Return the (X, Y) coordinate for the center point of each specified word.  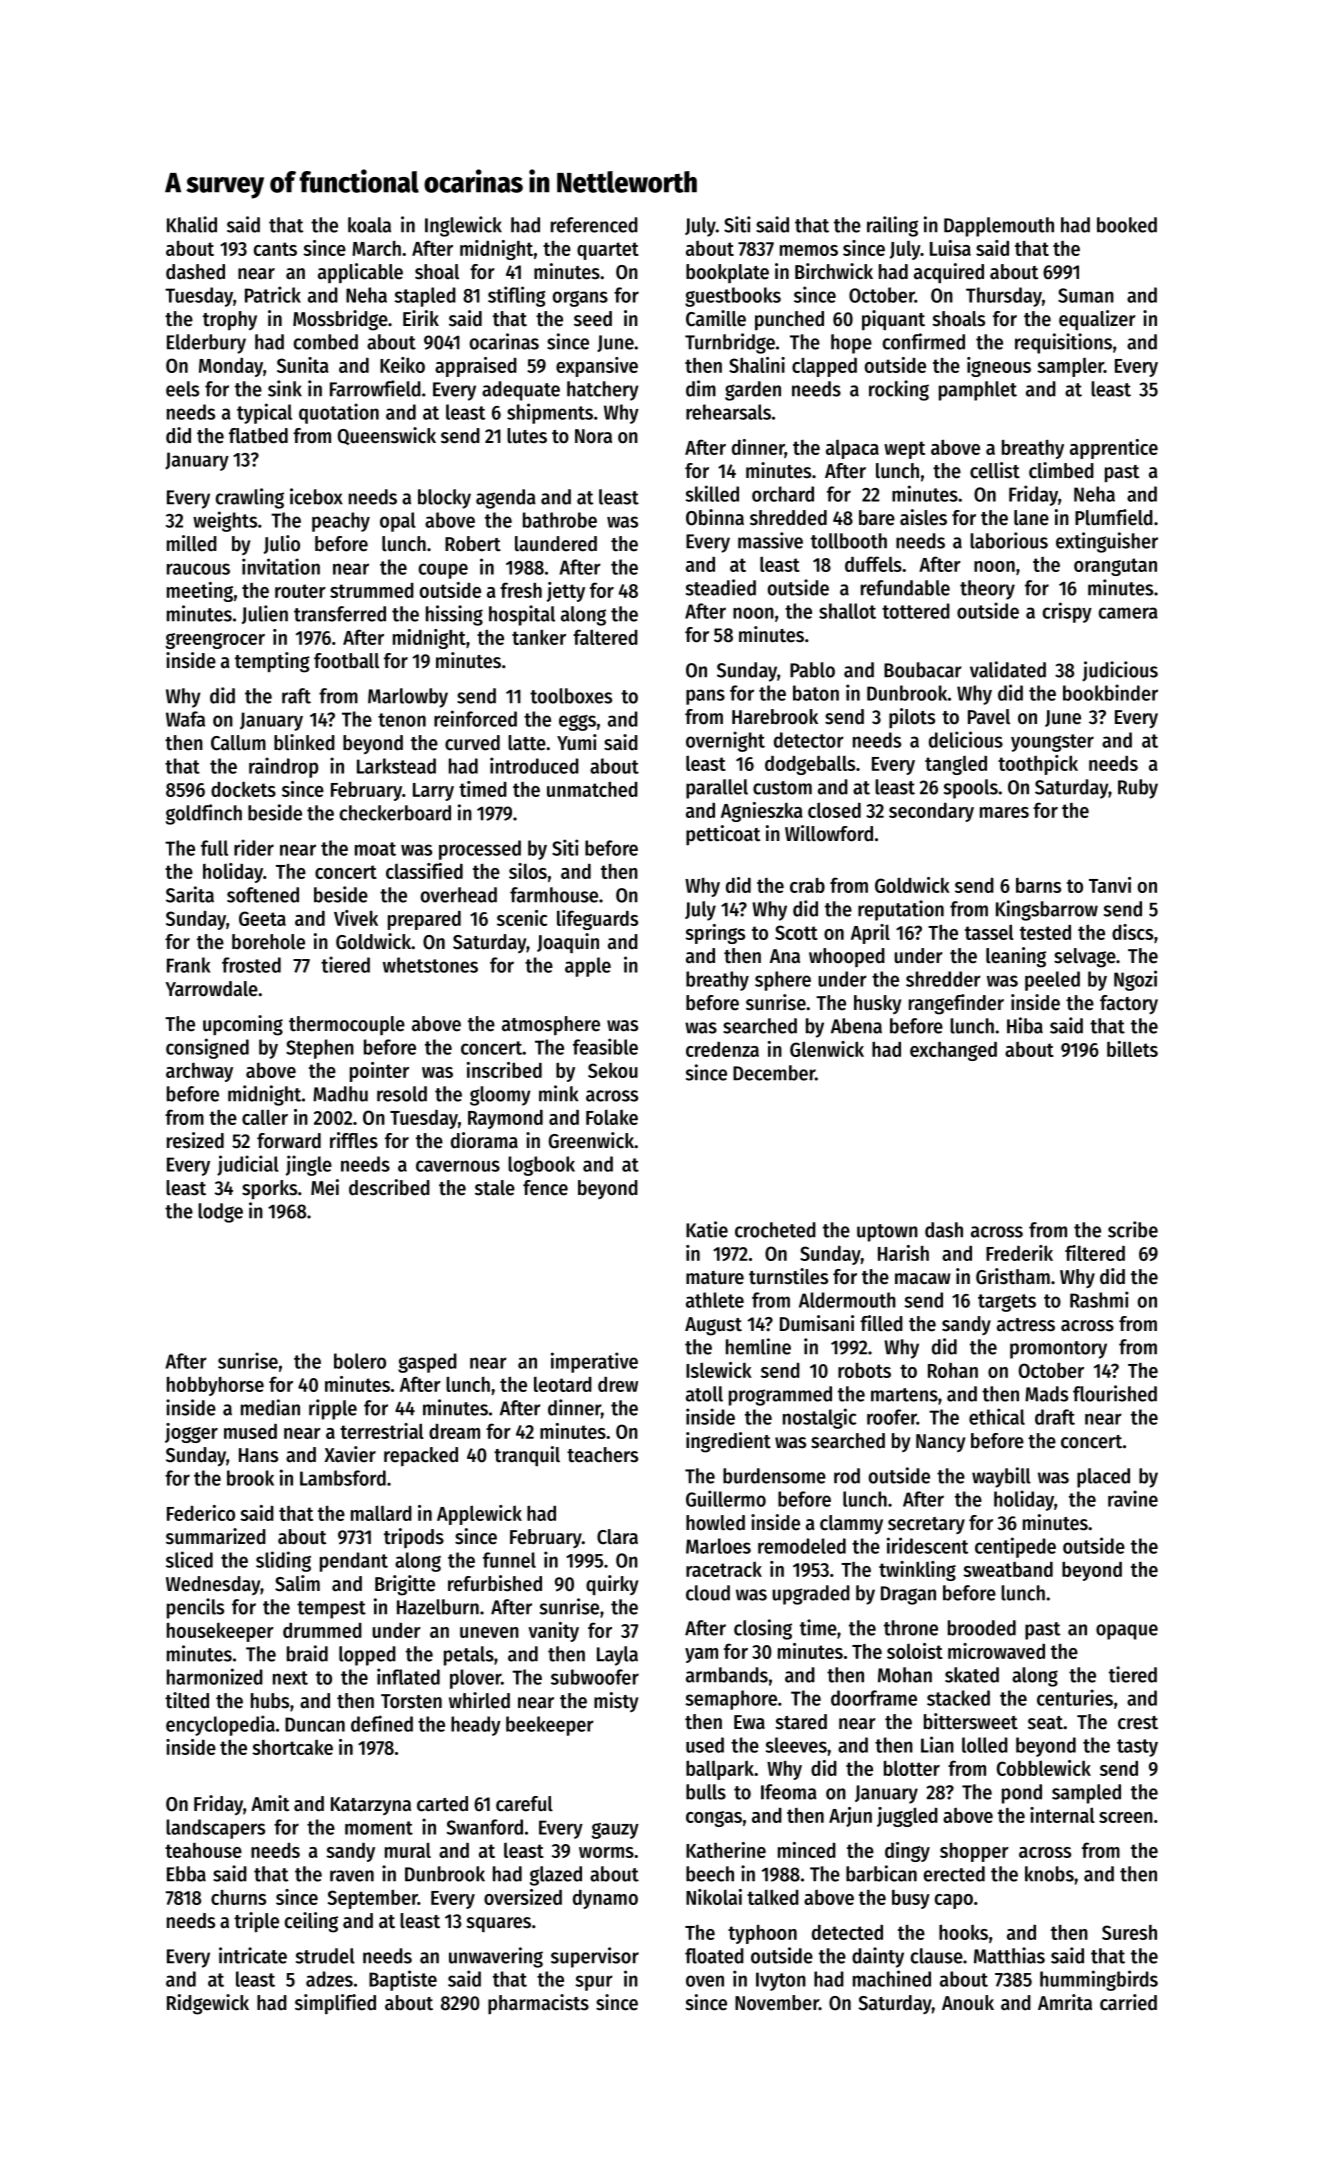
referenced (594, 225)
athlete (715, 1300)
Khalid (192, 224)
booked (1127, 225)
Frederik (1019, 1253)
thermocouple (347, 1025)
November (777, 2003)
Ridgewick (208, 2004)
